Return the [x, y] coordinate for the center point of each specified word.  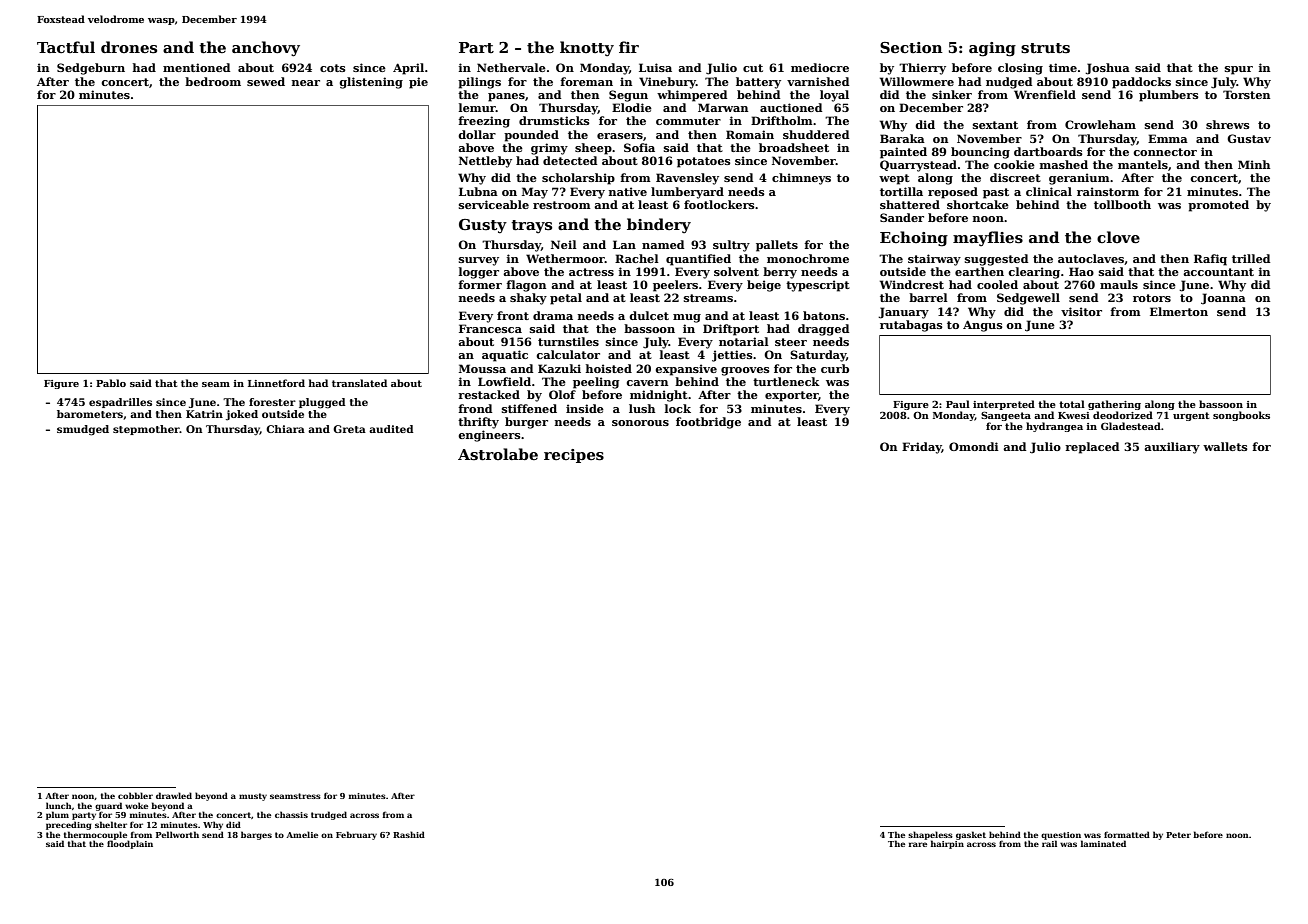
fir [629, 47]
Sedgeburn [91, 69]
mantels [1143, 164]
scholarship [578, 179]
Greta [349, 429]
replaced [1092, 448]
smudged [83, 430]
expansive [686, 370]
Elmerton [1179, 311]
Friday [922, 448]
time [1063, 67]
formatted [1127, 834]
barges [256, 835]
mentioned [196, 67]
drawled [174, 795]
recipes [574, 456]
